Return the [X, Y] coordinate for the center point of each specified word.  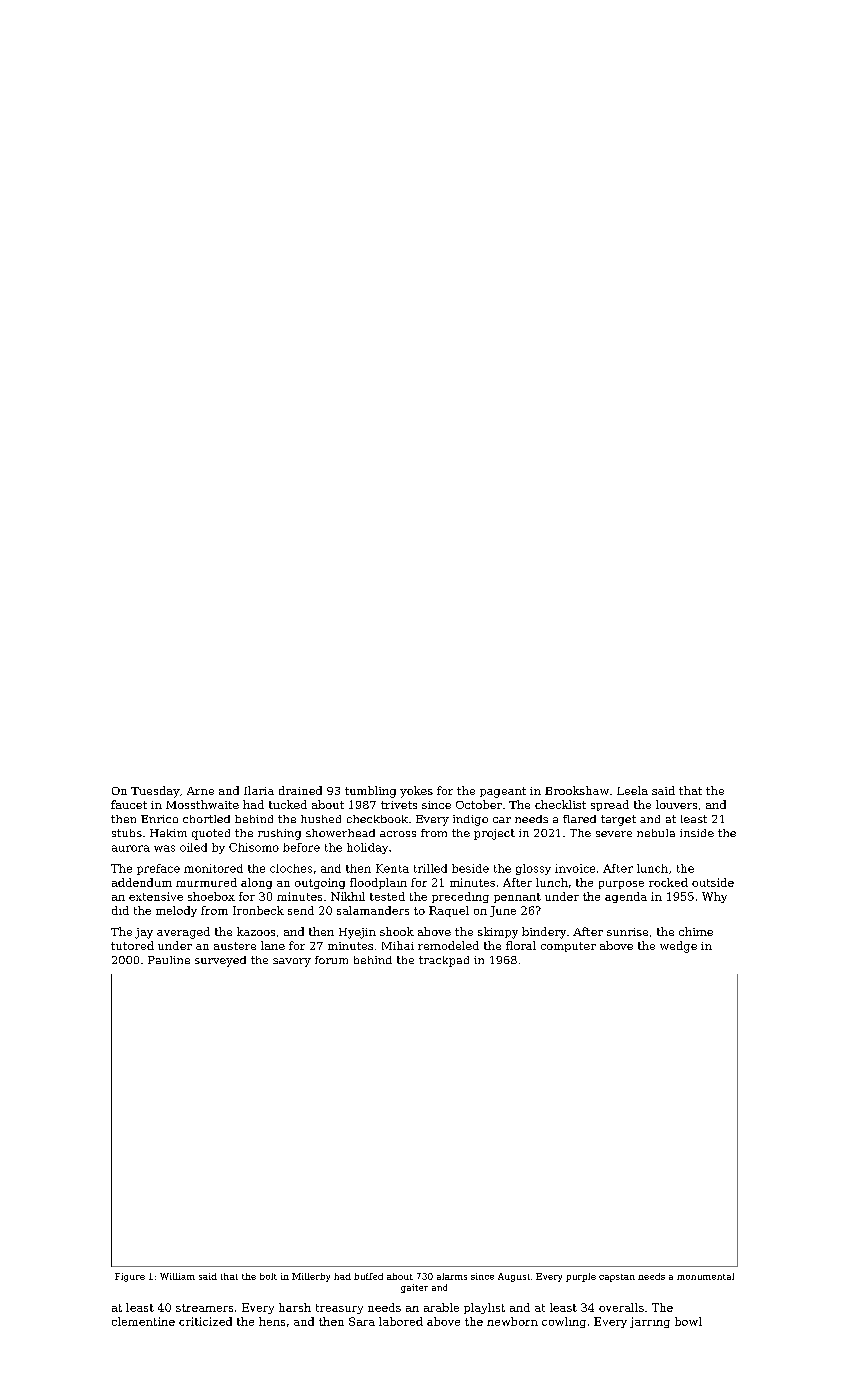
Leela [632, 790]
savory [292, 962]
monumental [705, 1276]
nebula [656, 833]
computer [568, 947]
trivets [399, 805]
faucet [129, 804]
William [177, 1276]
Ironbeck [258, 910]
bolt [268, 1276]
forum [331, 960]
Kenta [392, 868]
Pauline [169, 960]
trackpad [444, 961]
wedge [678, 947]
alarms [452, 1276]
